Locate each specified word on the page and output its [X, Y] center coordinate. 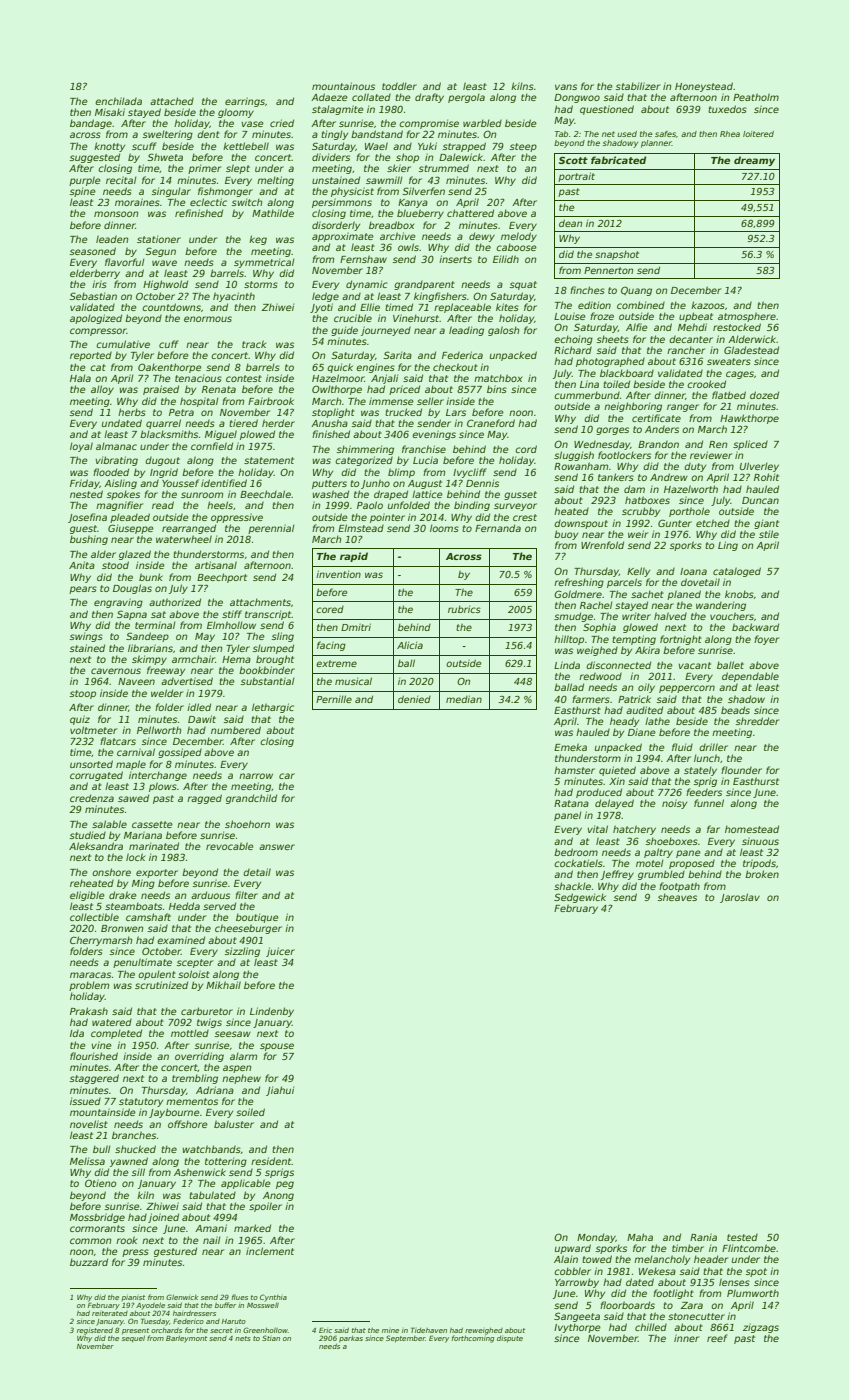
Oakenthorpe [170, 368]
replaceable [462, 308]
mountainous [343, 86]
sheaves [677, 897]
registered [95, 1331]
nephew [241, 1079]
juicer [280, 952]
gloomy [236, 113]
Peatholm [756, 97]
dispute [510, 1339]
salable [109, 824]
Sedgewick [580, 898]
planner [656, 144]
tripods [759, 864]
